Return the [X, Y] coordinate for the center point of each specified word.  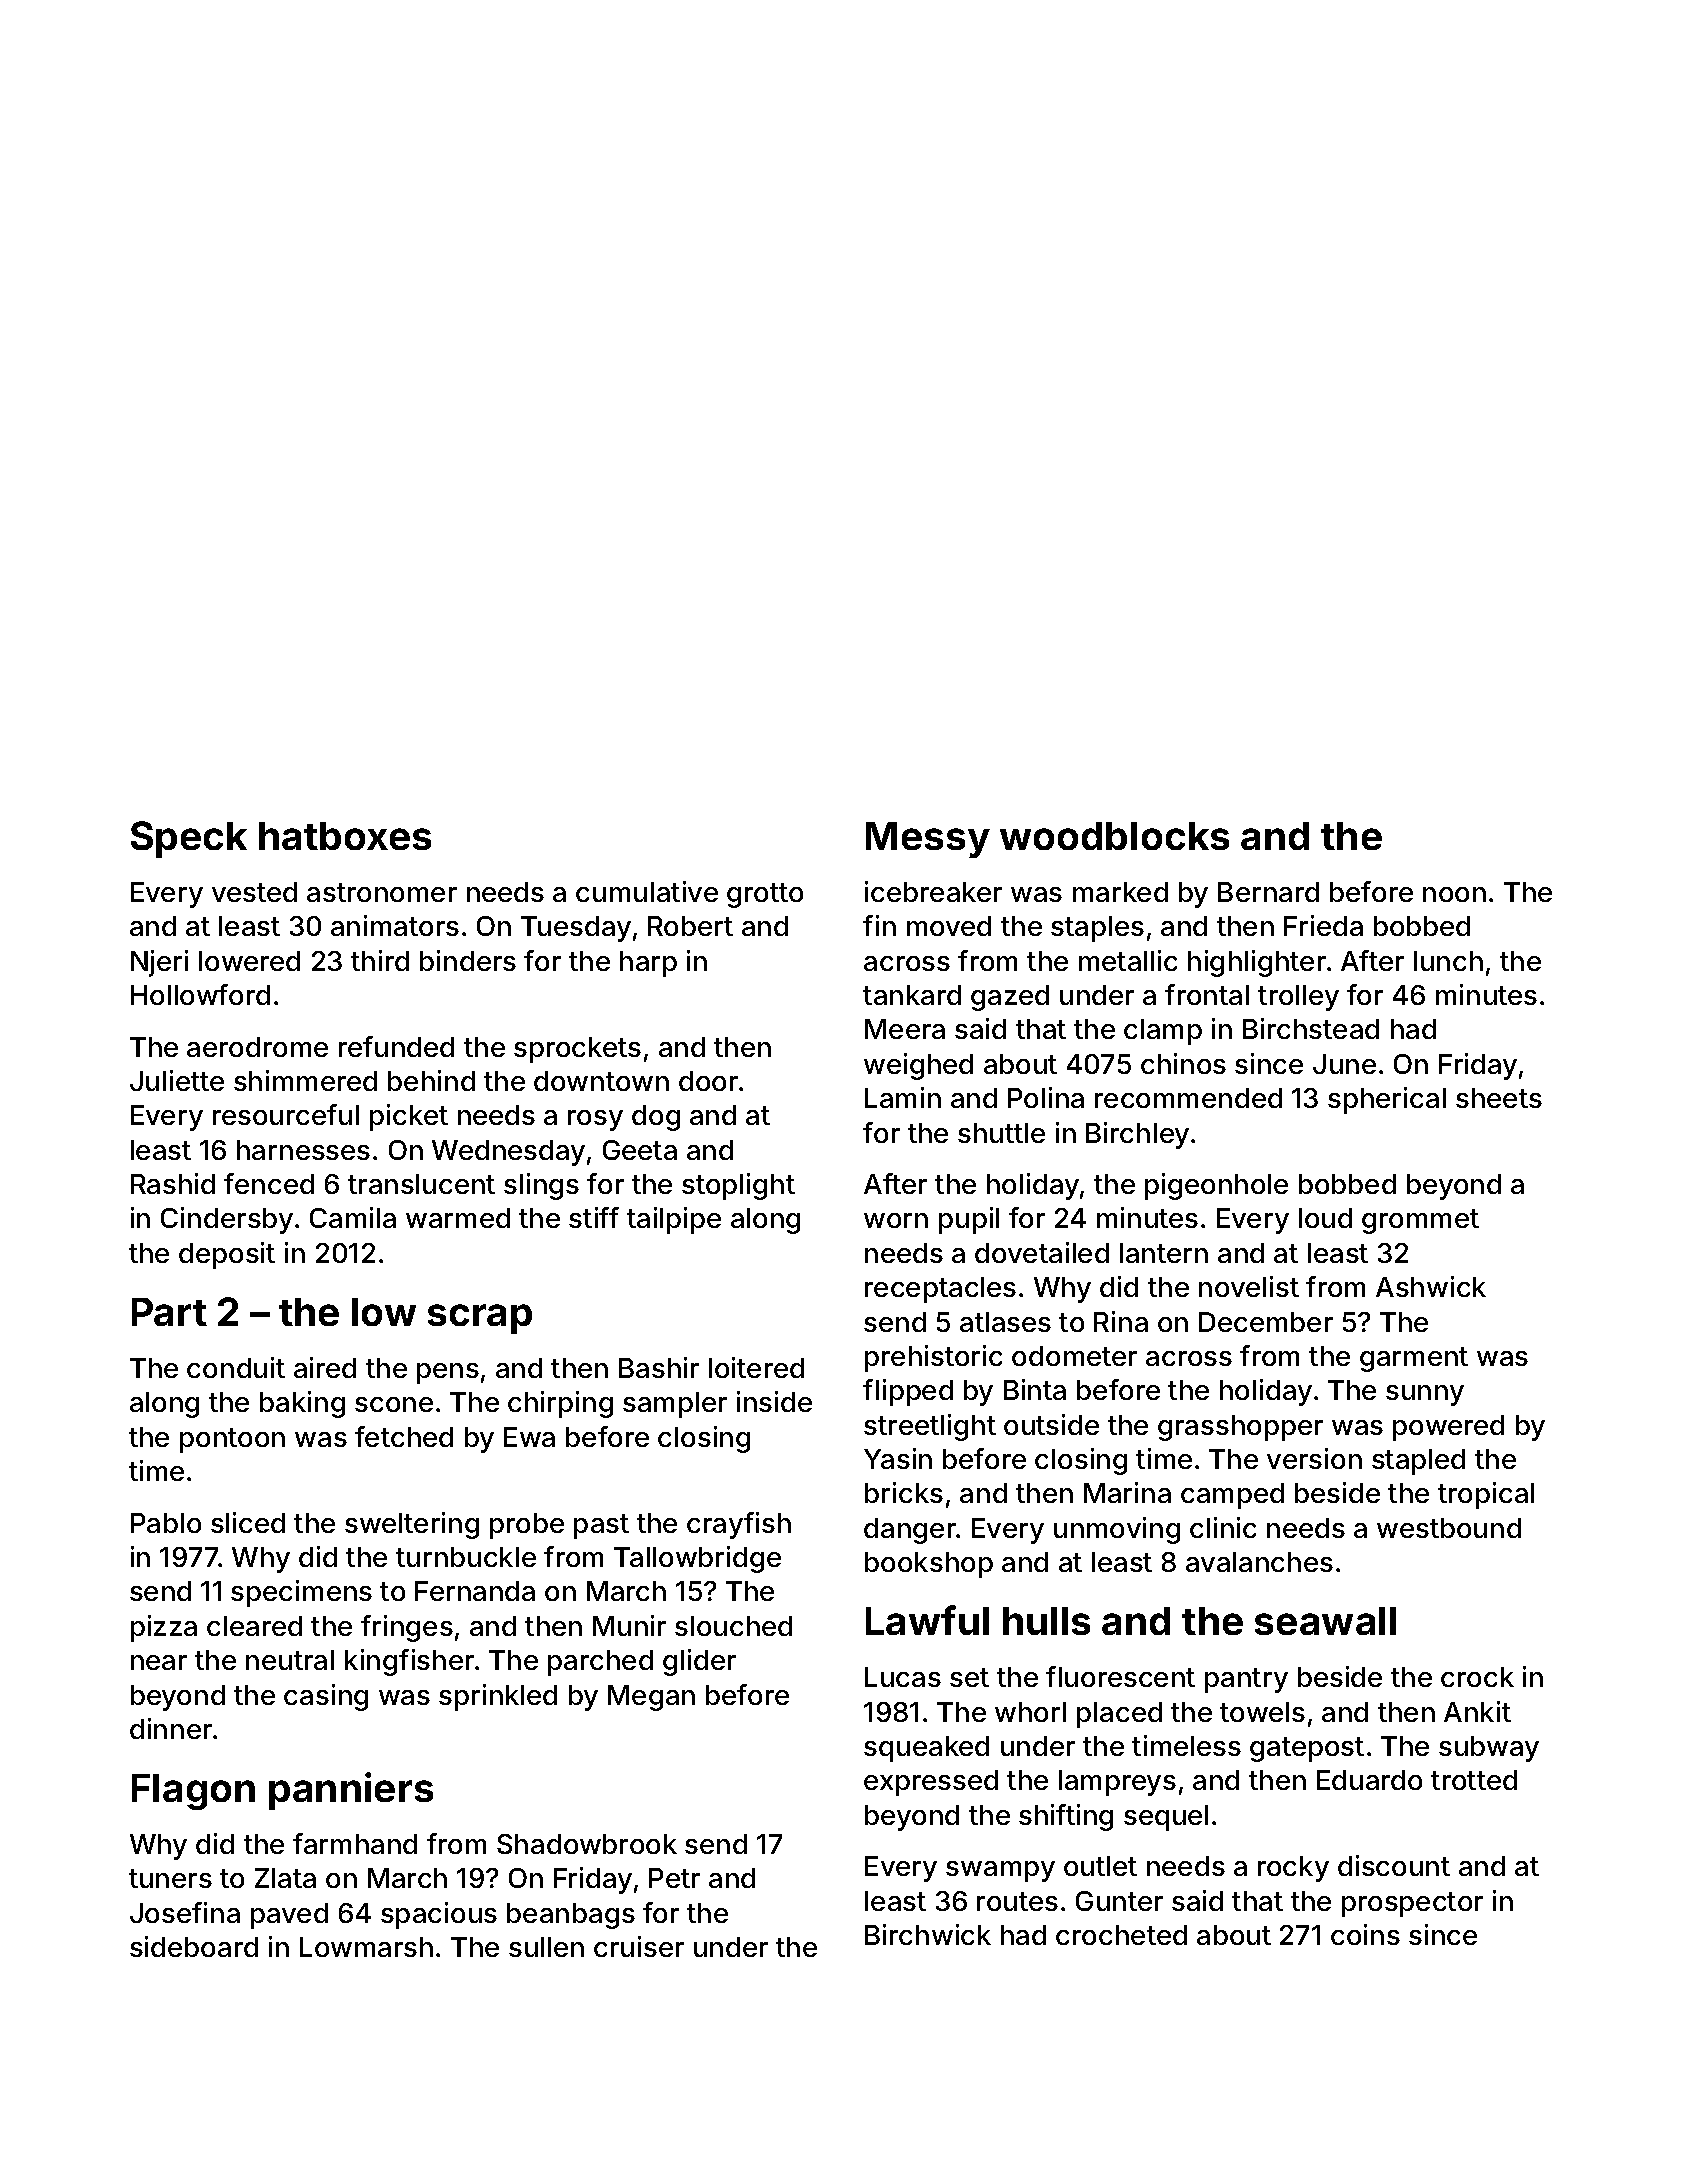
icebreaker [933, 891]
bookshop [929, 1565]
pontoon [232, 1440]
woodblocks [1114, 836]
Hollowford [200, 994]
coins [1365, 1934]
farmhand [355, 1843]
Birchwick [928, 1934]
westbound [1449, 1528]
